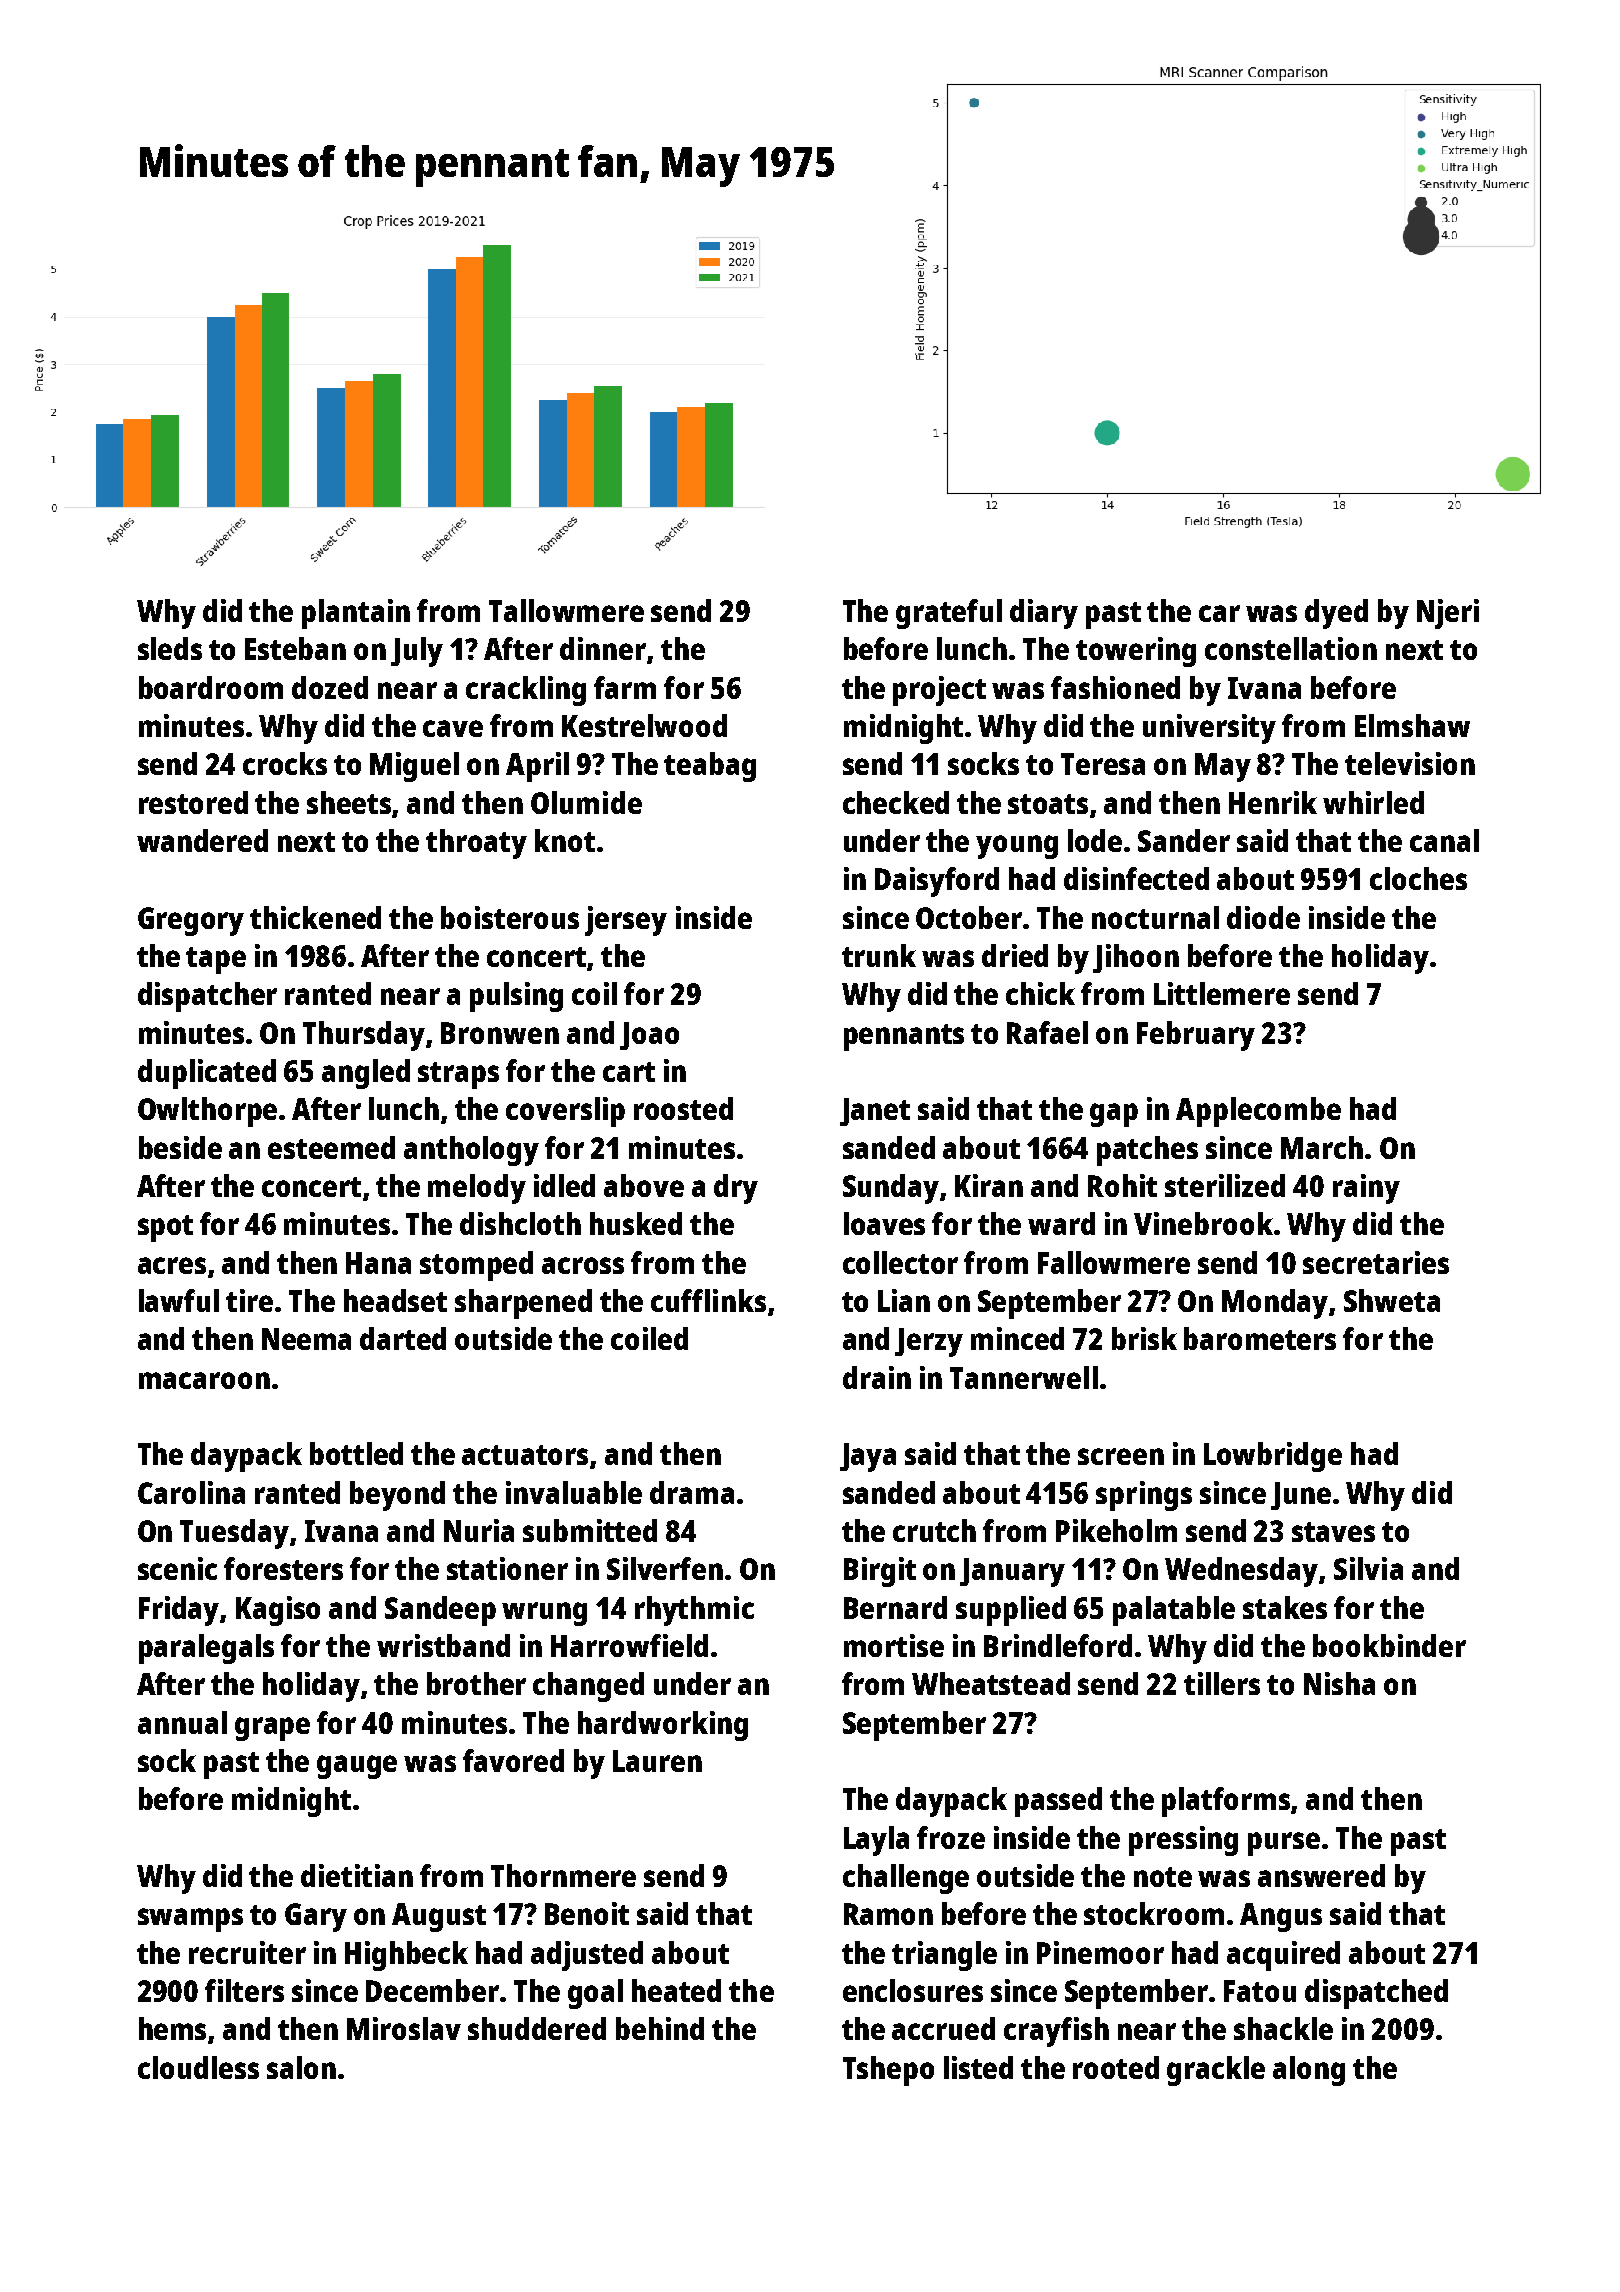 The image size is (1620, 2292). I want to click on tape, so click(216, 960).
